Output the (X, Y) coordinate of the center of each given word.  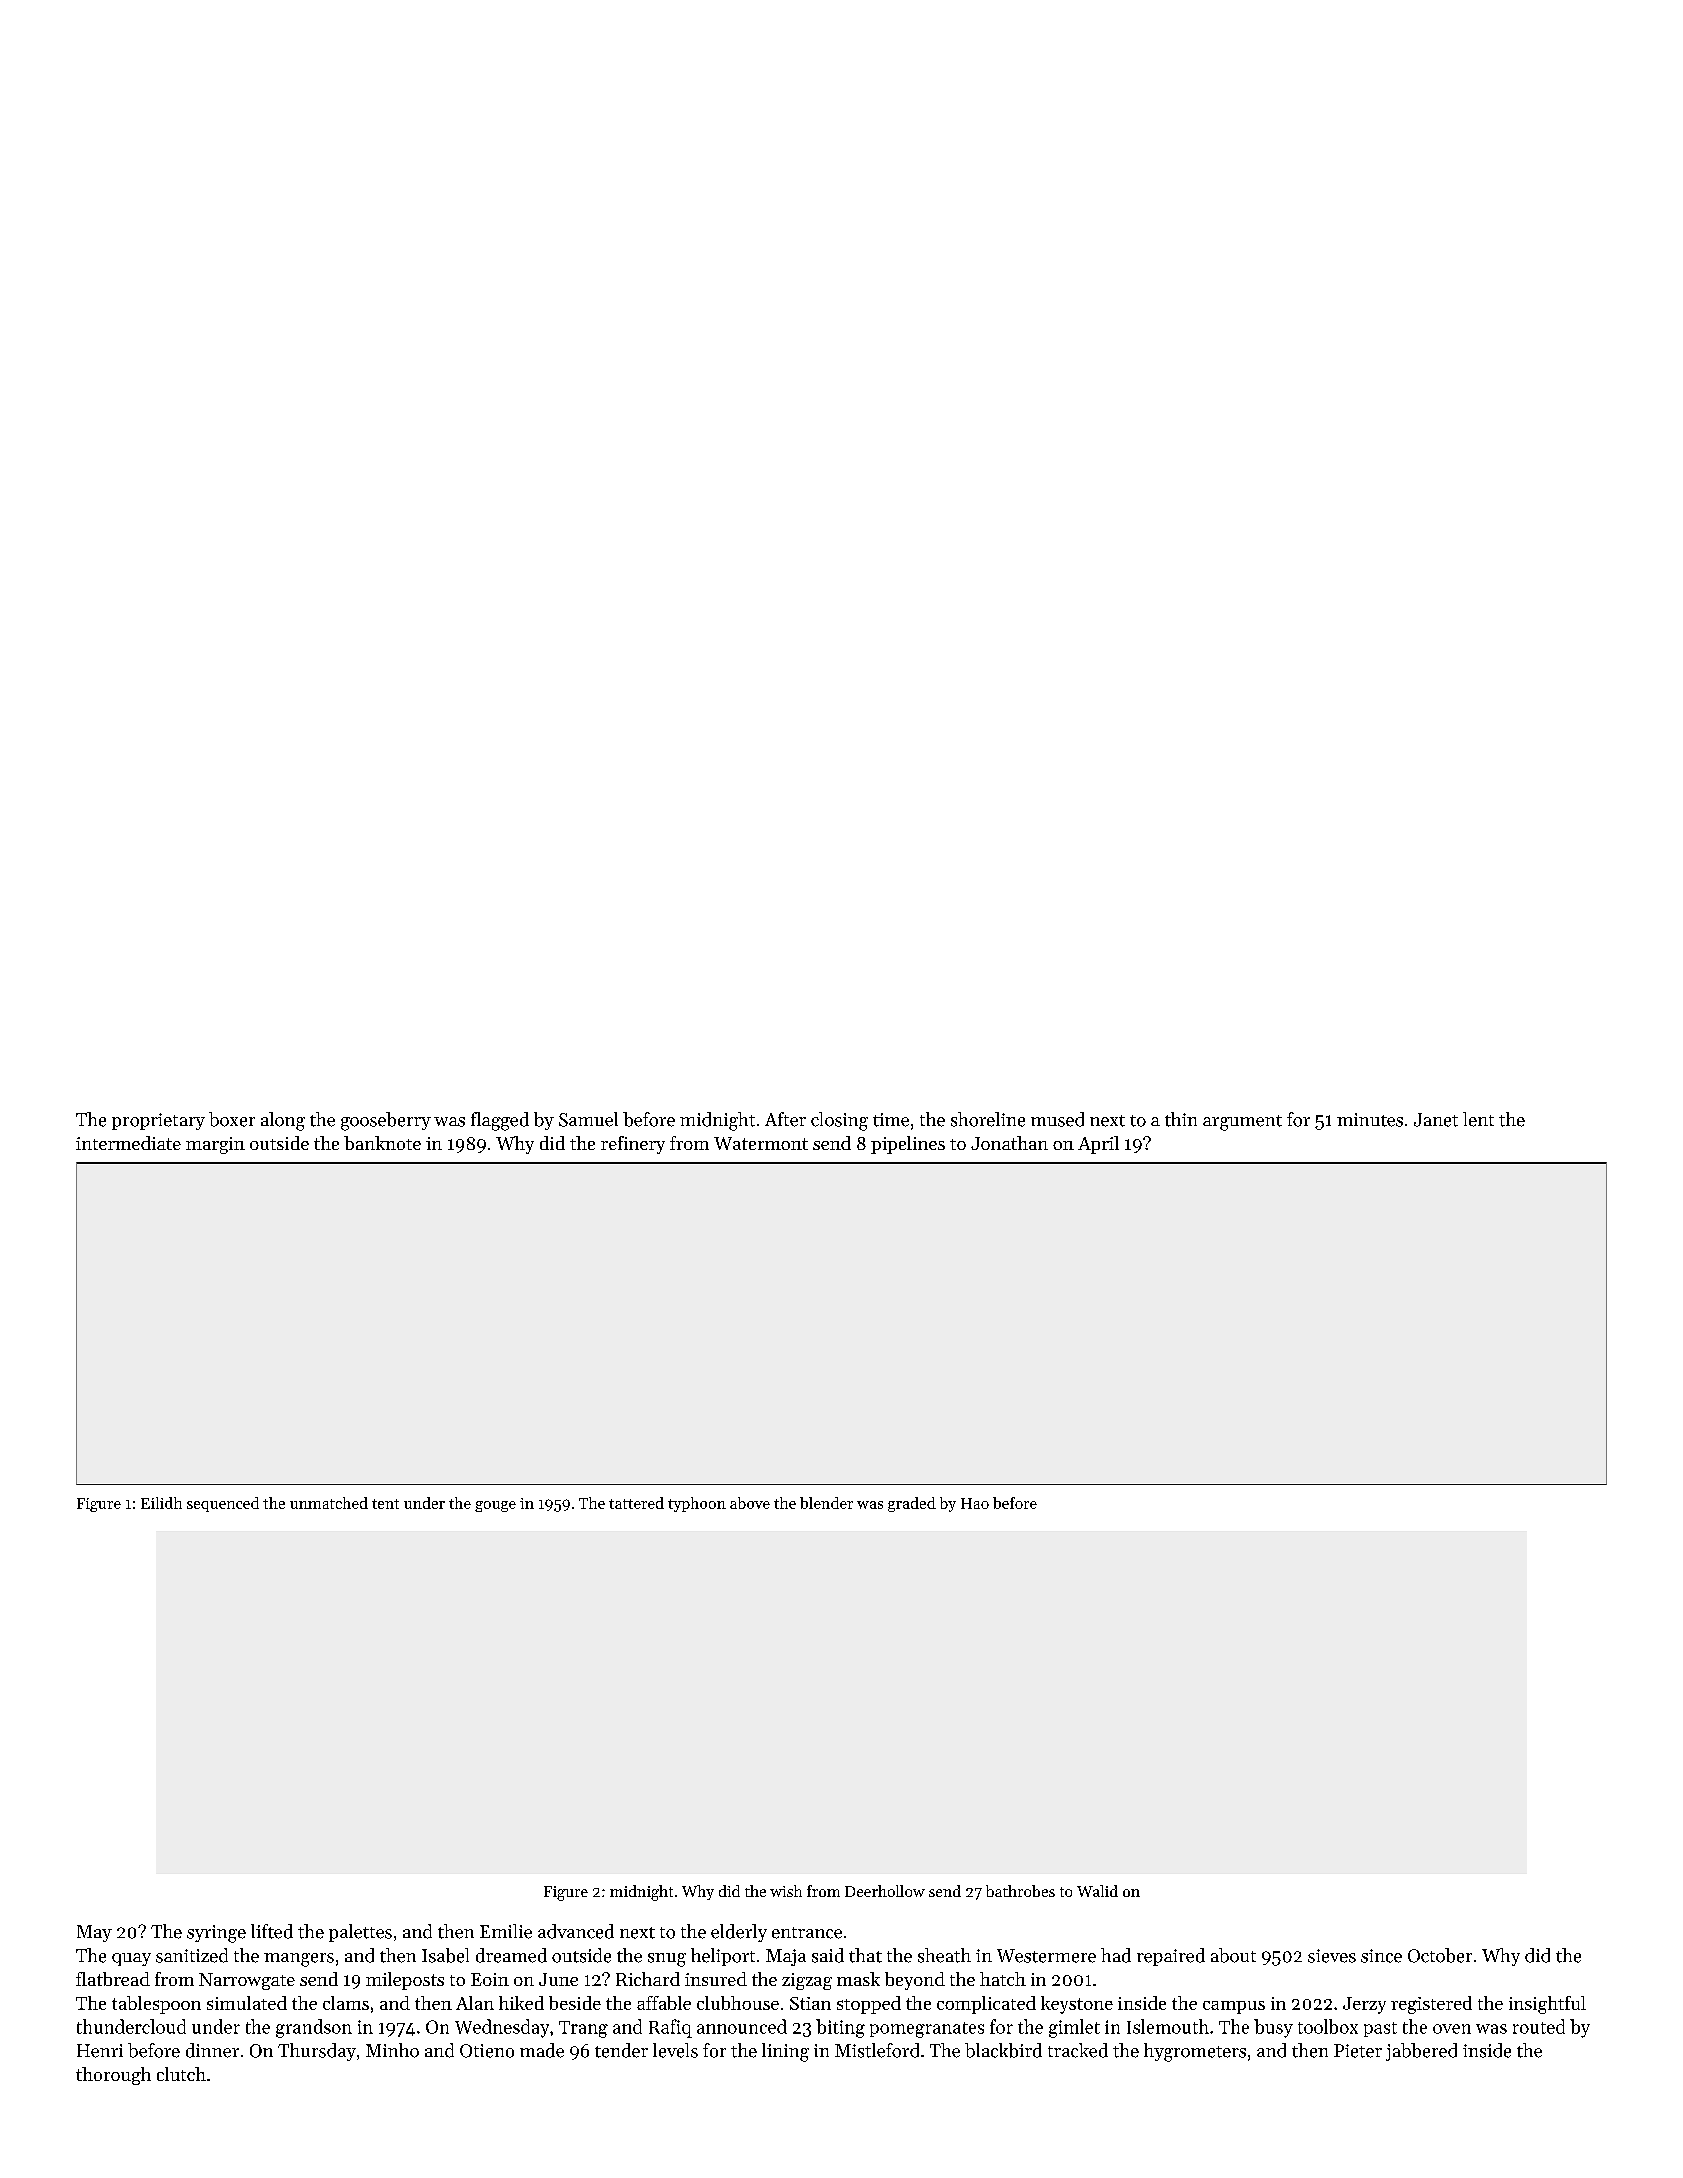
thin (1181, 1119)
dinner (212, 2050)
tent (385, 1504)
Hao (975, 1503)
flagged (500, 1121)
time (891, 1120)
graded (912, 1504)
